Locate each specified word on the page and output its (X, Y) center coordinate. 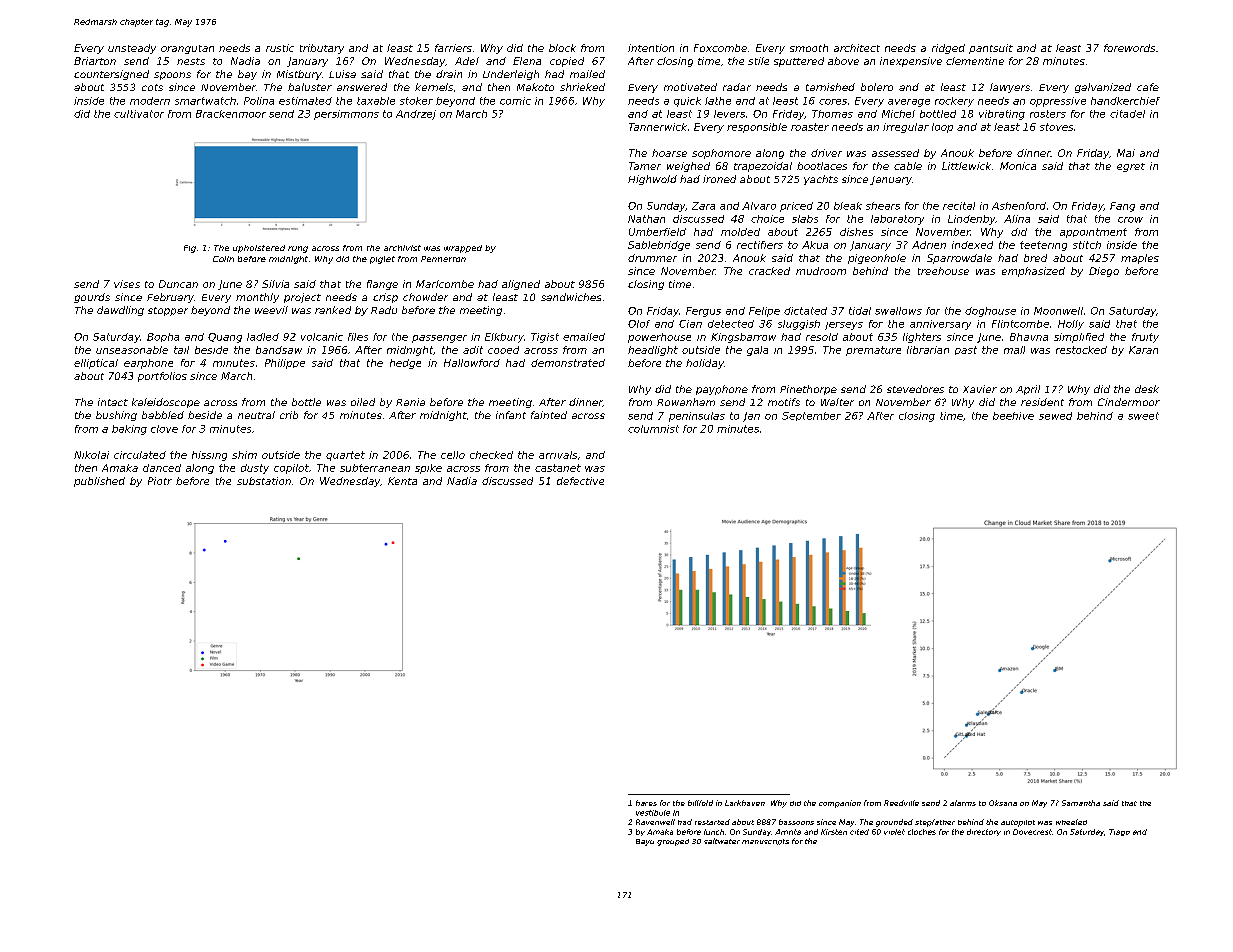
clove (164, 429)
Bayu (645, 842)
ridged (948, 49)
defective (580, 481)
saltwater (722, 841)
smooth (809, 48)
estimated (305, 101)
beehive (1013, 416)
